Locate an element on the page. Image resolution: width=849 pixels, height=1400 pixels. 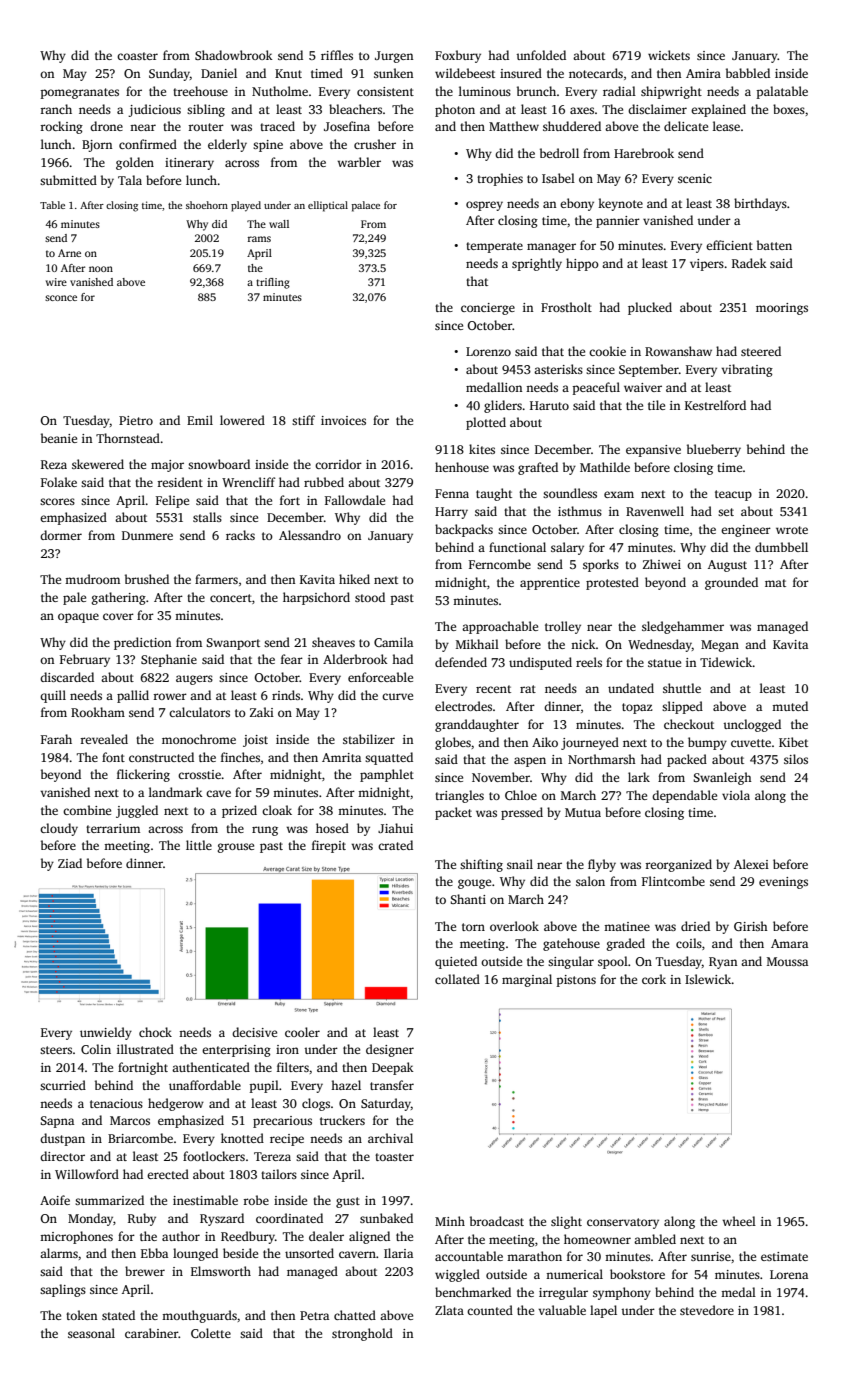
stated is located at coordinates (118, 1315).
